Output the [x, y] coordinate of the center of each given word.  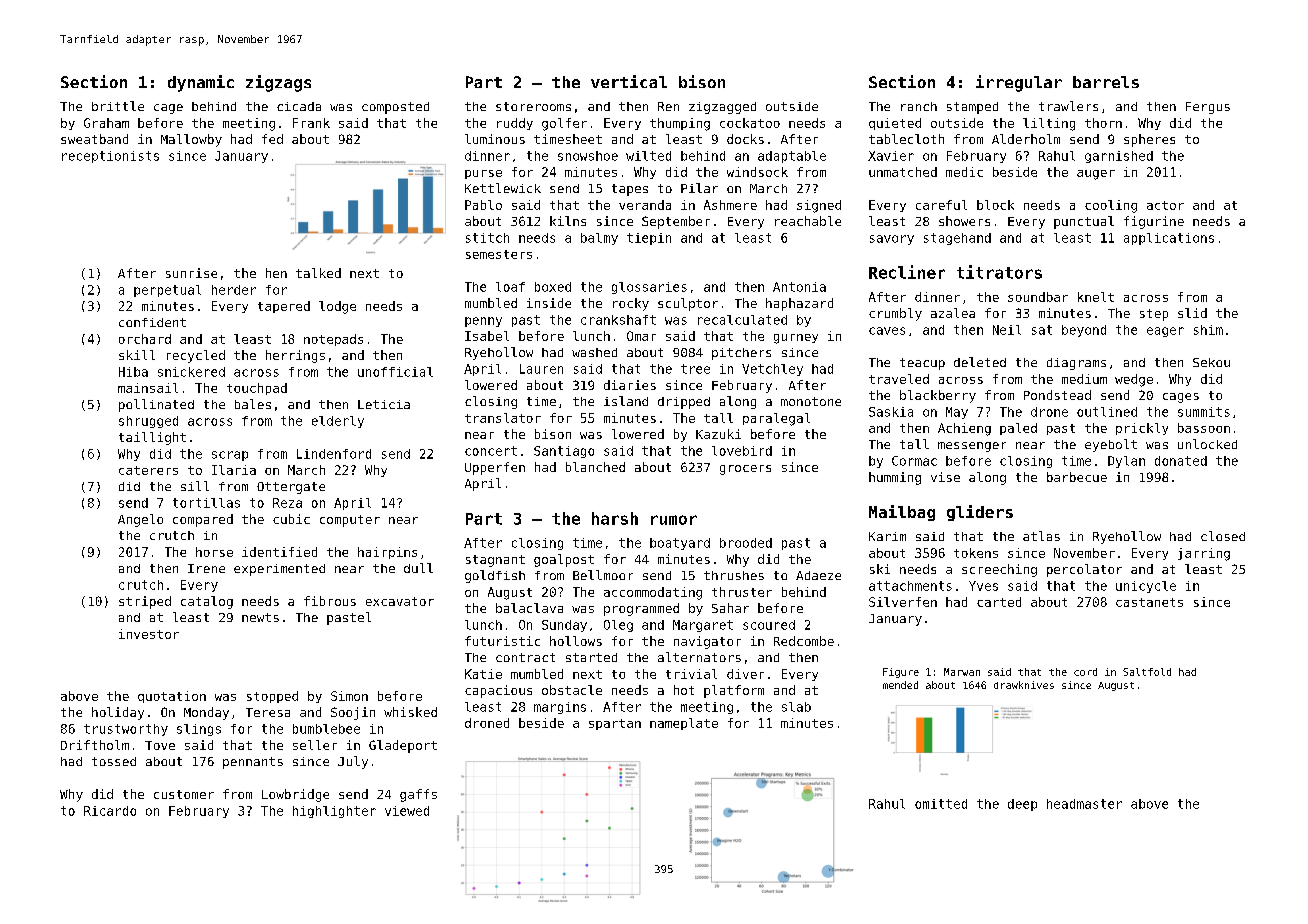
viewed [407, 811]
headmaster [1084, 804]
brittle [118, 106]
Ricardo [110, 811]
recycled [196, 356]
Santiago [564, 452]
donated [1181, 461]
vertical [629, 81]
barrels [1106, 82]
